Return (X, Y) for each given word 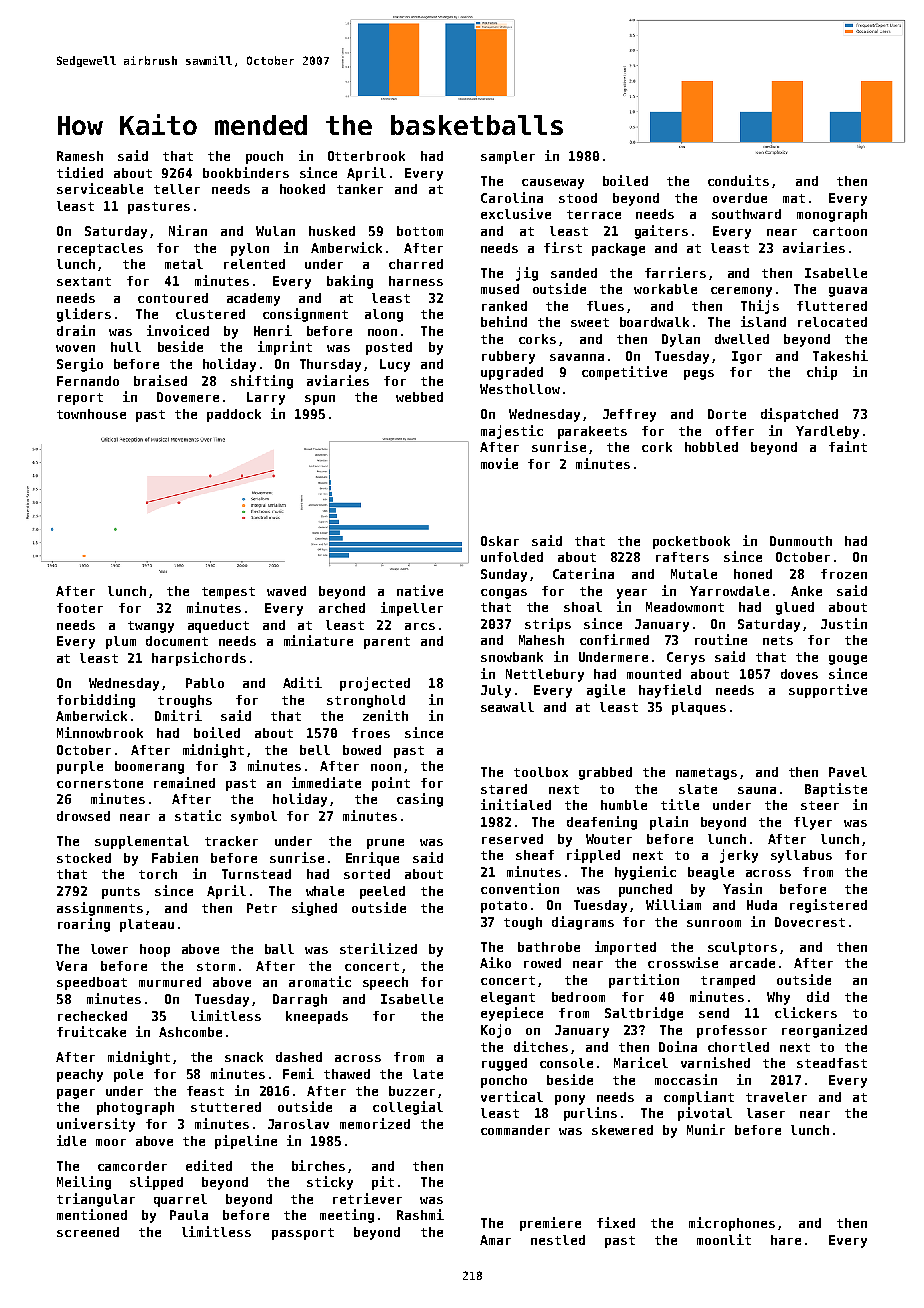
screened (88, 1232)
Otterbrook (366, 156)
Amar (495, 1240)
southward (746, 214)
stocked (84, 858)
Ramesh (80, 156)
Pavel (848, 772)
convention (520, 888)
